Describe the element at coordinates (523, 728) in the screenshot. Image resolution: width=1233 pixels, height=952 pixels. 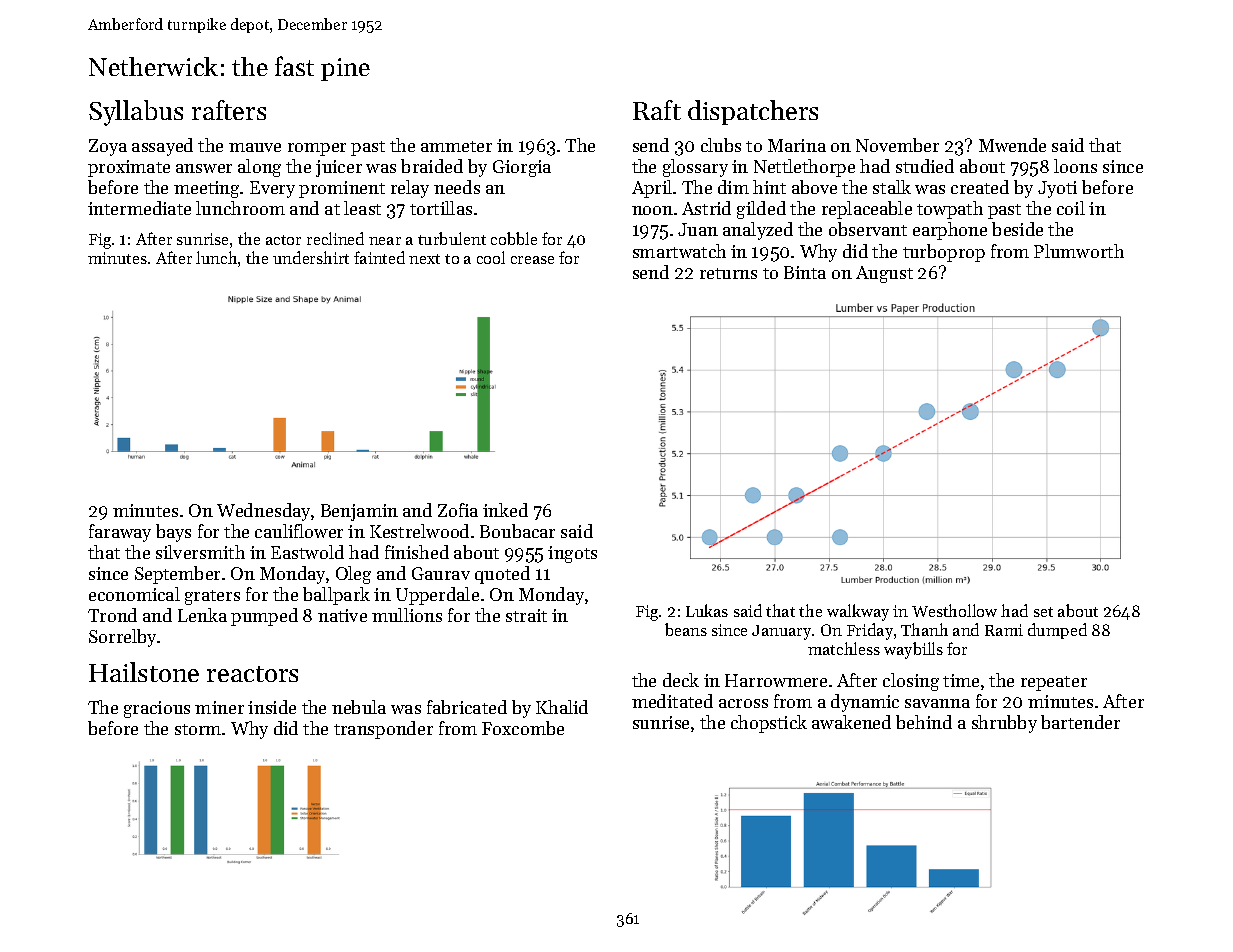
I see `Foxcombe` at that location.
